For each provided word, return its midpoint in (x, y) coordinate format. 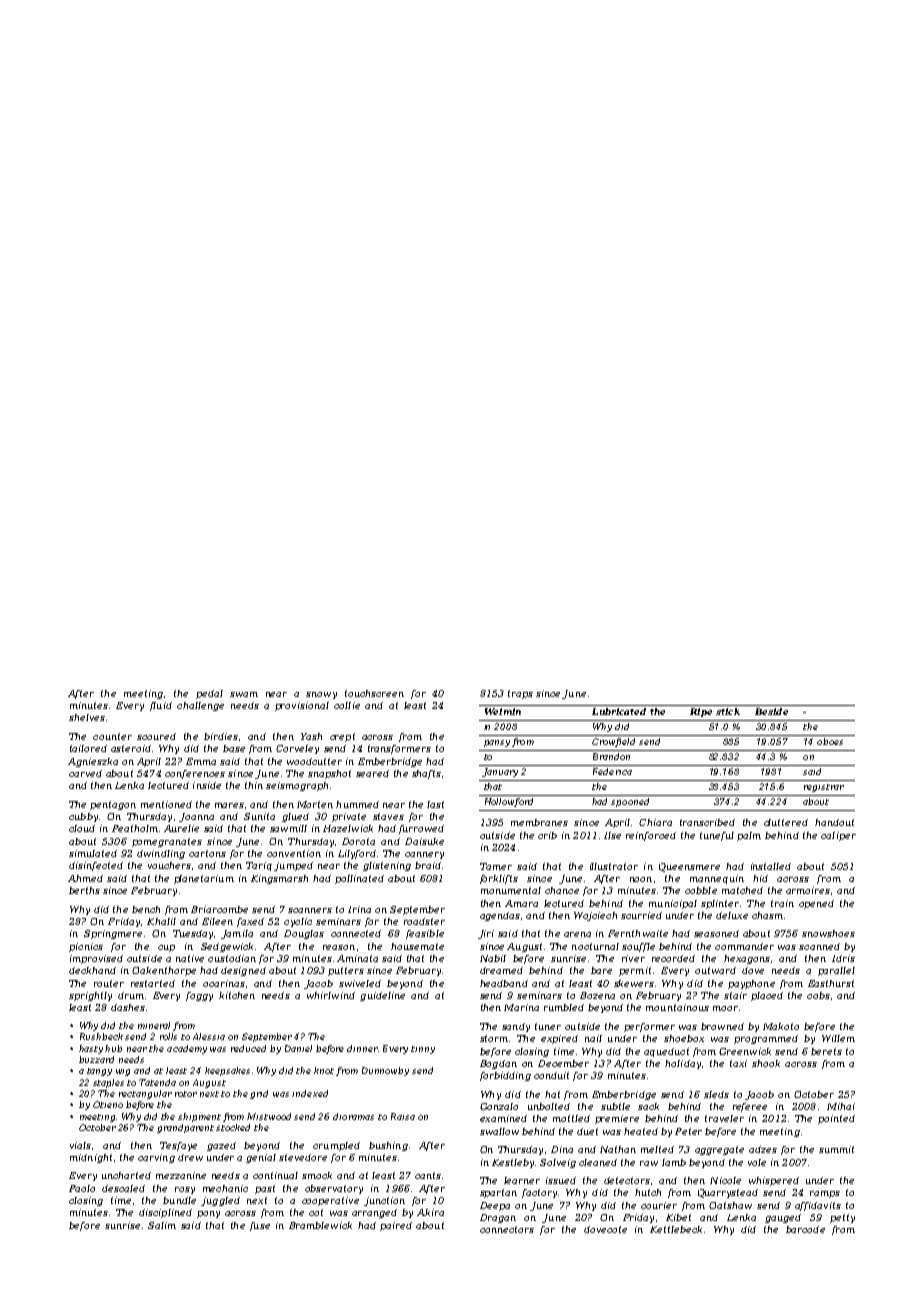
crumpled (336, 1146)
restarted (153, 983)
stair (735, 995)
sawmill (288, 828)
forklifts (499, 879)
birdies (221, 736)
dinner (362, 1048)
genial (261, 1158)
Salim (162, 1225)
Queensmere (689, 867)
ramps (825, 1194)
